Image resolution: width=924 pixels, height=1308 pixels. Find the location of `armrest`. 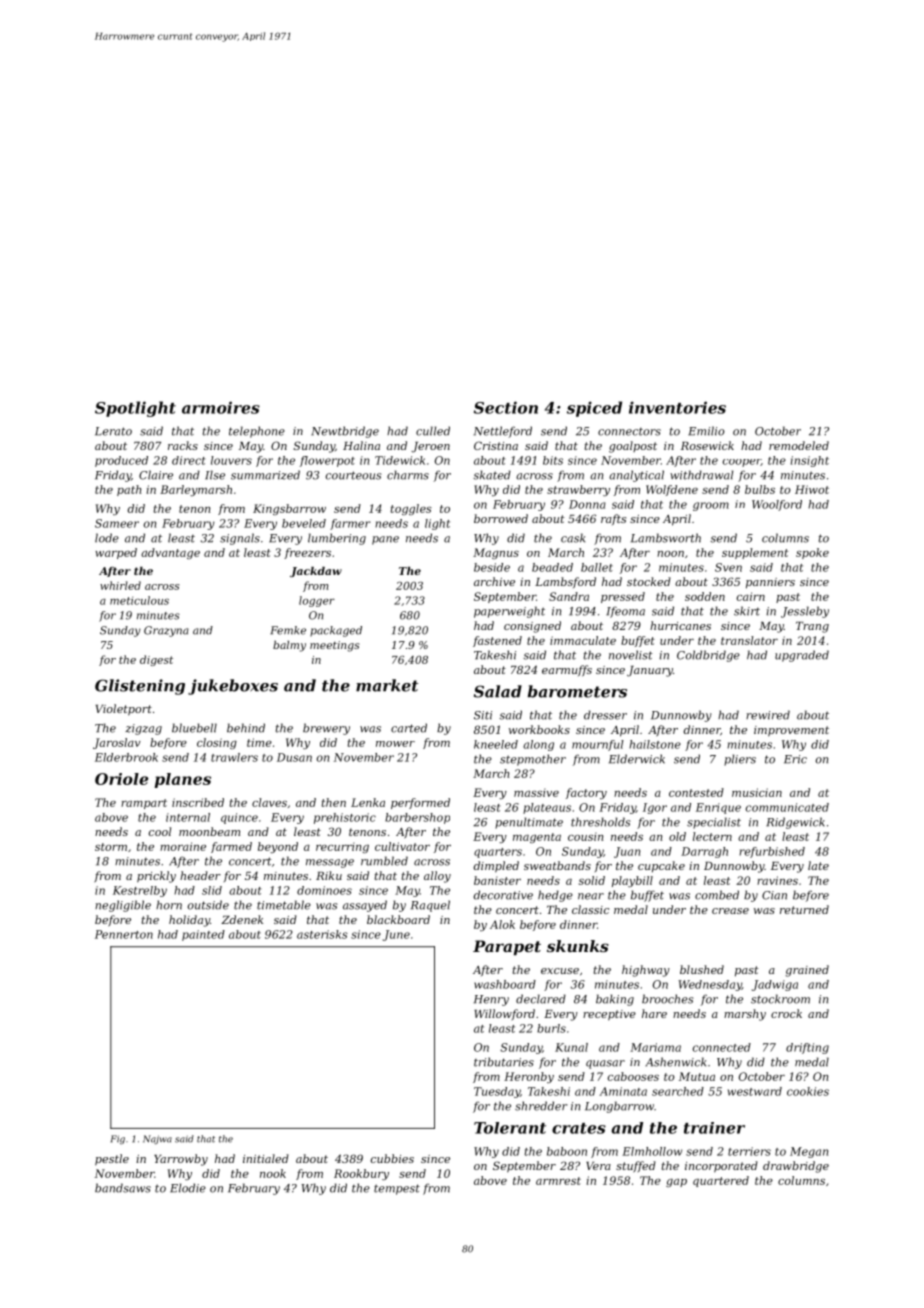

armrest is located at coordinates (558, 1181).
